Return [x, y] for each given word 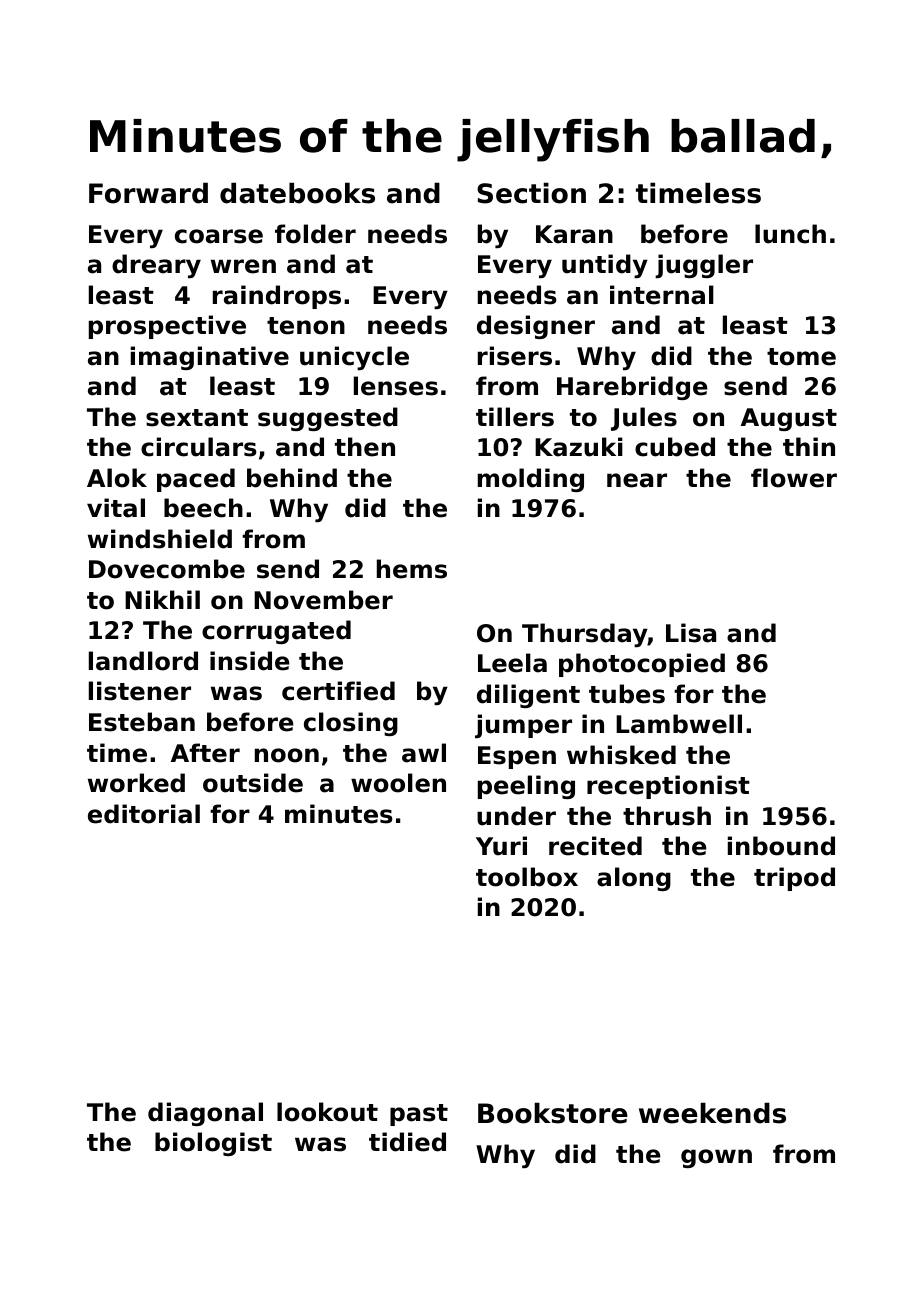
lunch [790, 234]
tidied [407, 1142]
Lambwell [679, 724]
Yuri [501, 846]
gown [716, 1158]
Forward [148, 193]
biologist [213, 1144]
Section [531, 193]
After [205, 753]
